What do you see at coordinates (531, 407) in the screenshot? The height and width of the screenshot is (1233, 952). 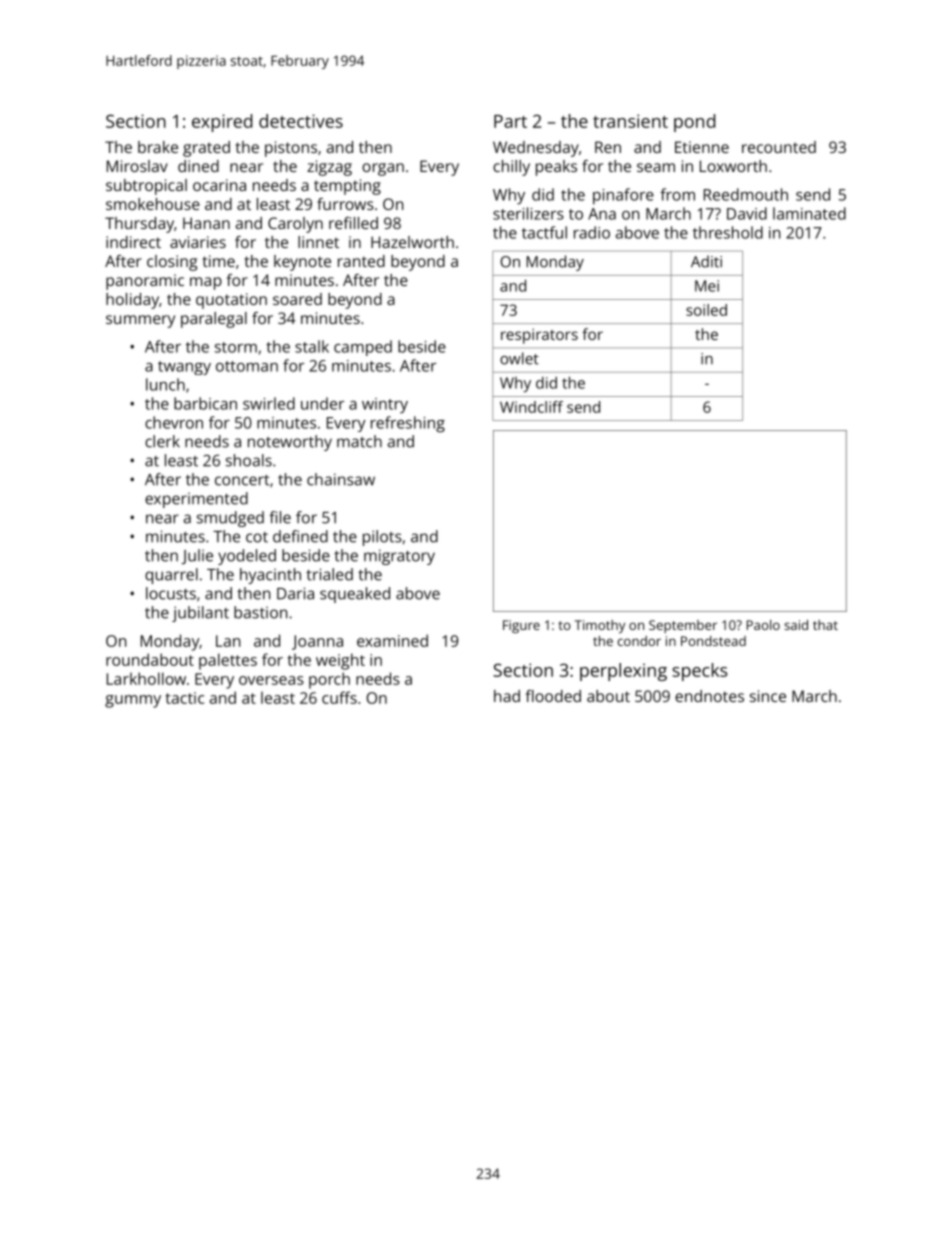 I see `Windcliff` at bounding box center [531, 407].
